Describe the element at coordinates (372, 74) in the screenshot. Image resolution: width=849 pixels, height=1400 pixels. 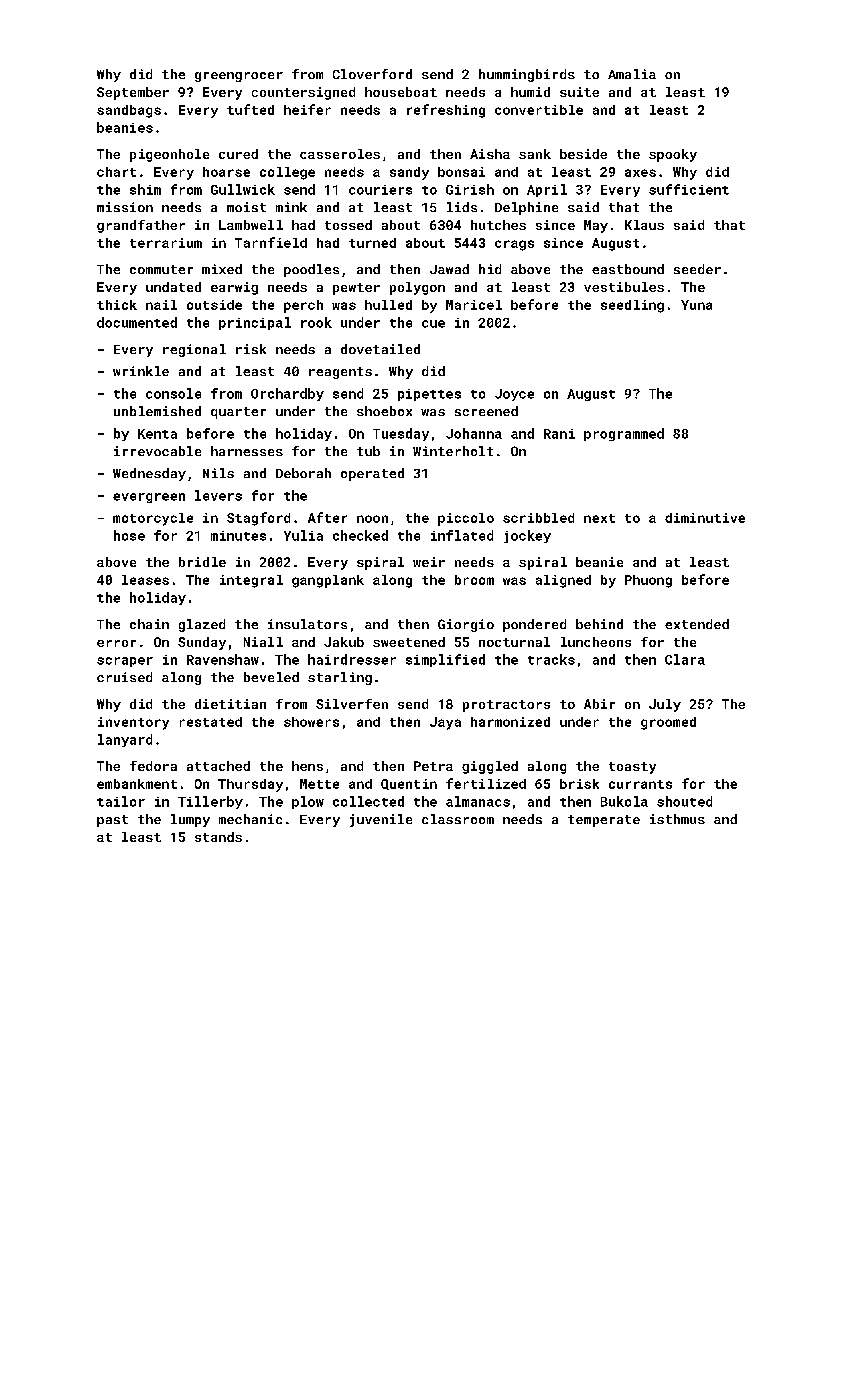
I see `Cloverford` at that location.
